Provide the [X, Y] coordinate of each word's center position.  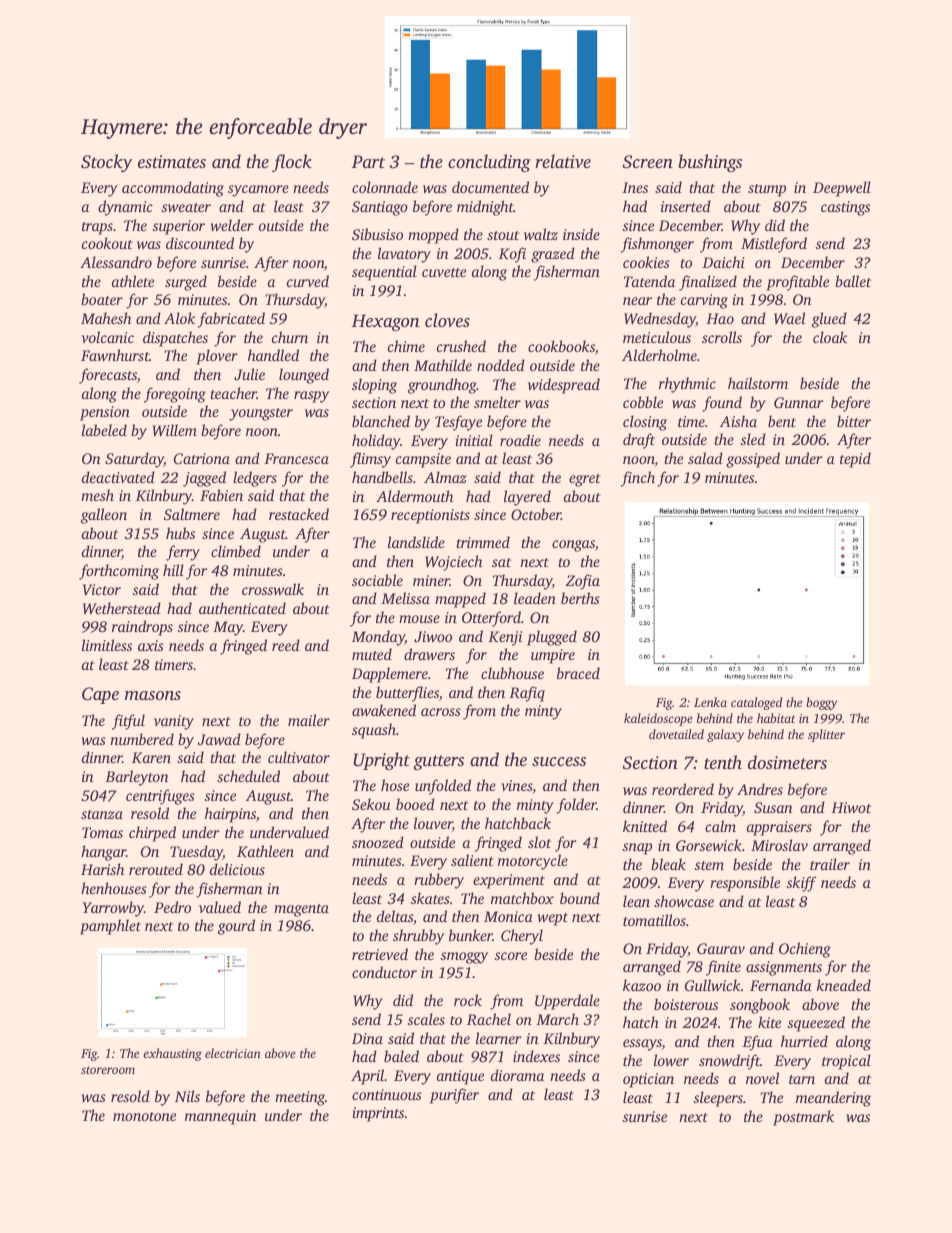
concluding [489, 163]
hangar [103, 853]
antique [460, 1077]
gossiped [753, 460]
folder [577, 806]
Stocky [106, 163]
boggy [821, 703]
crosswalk [273, 589]
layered [527, 498]
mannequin [221, 1117]
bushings [710, 163]
